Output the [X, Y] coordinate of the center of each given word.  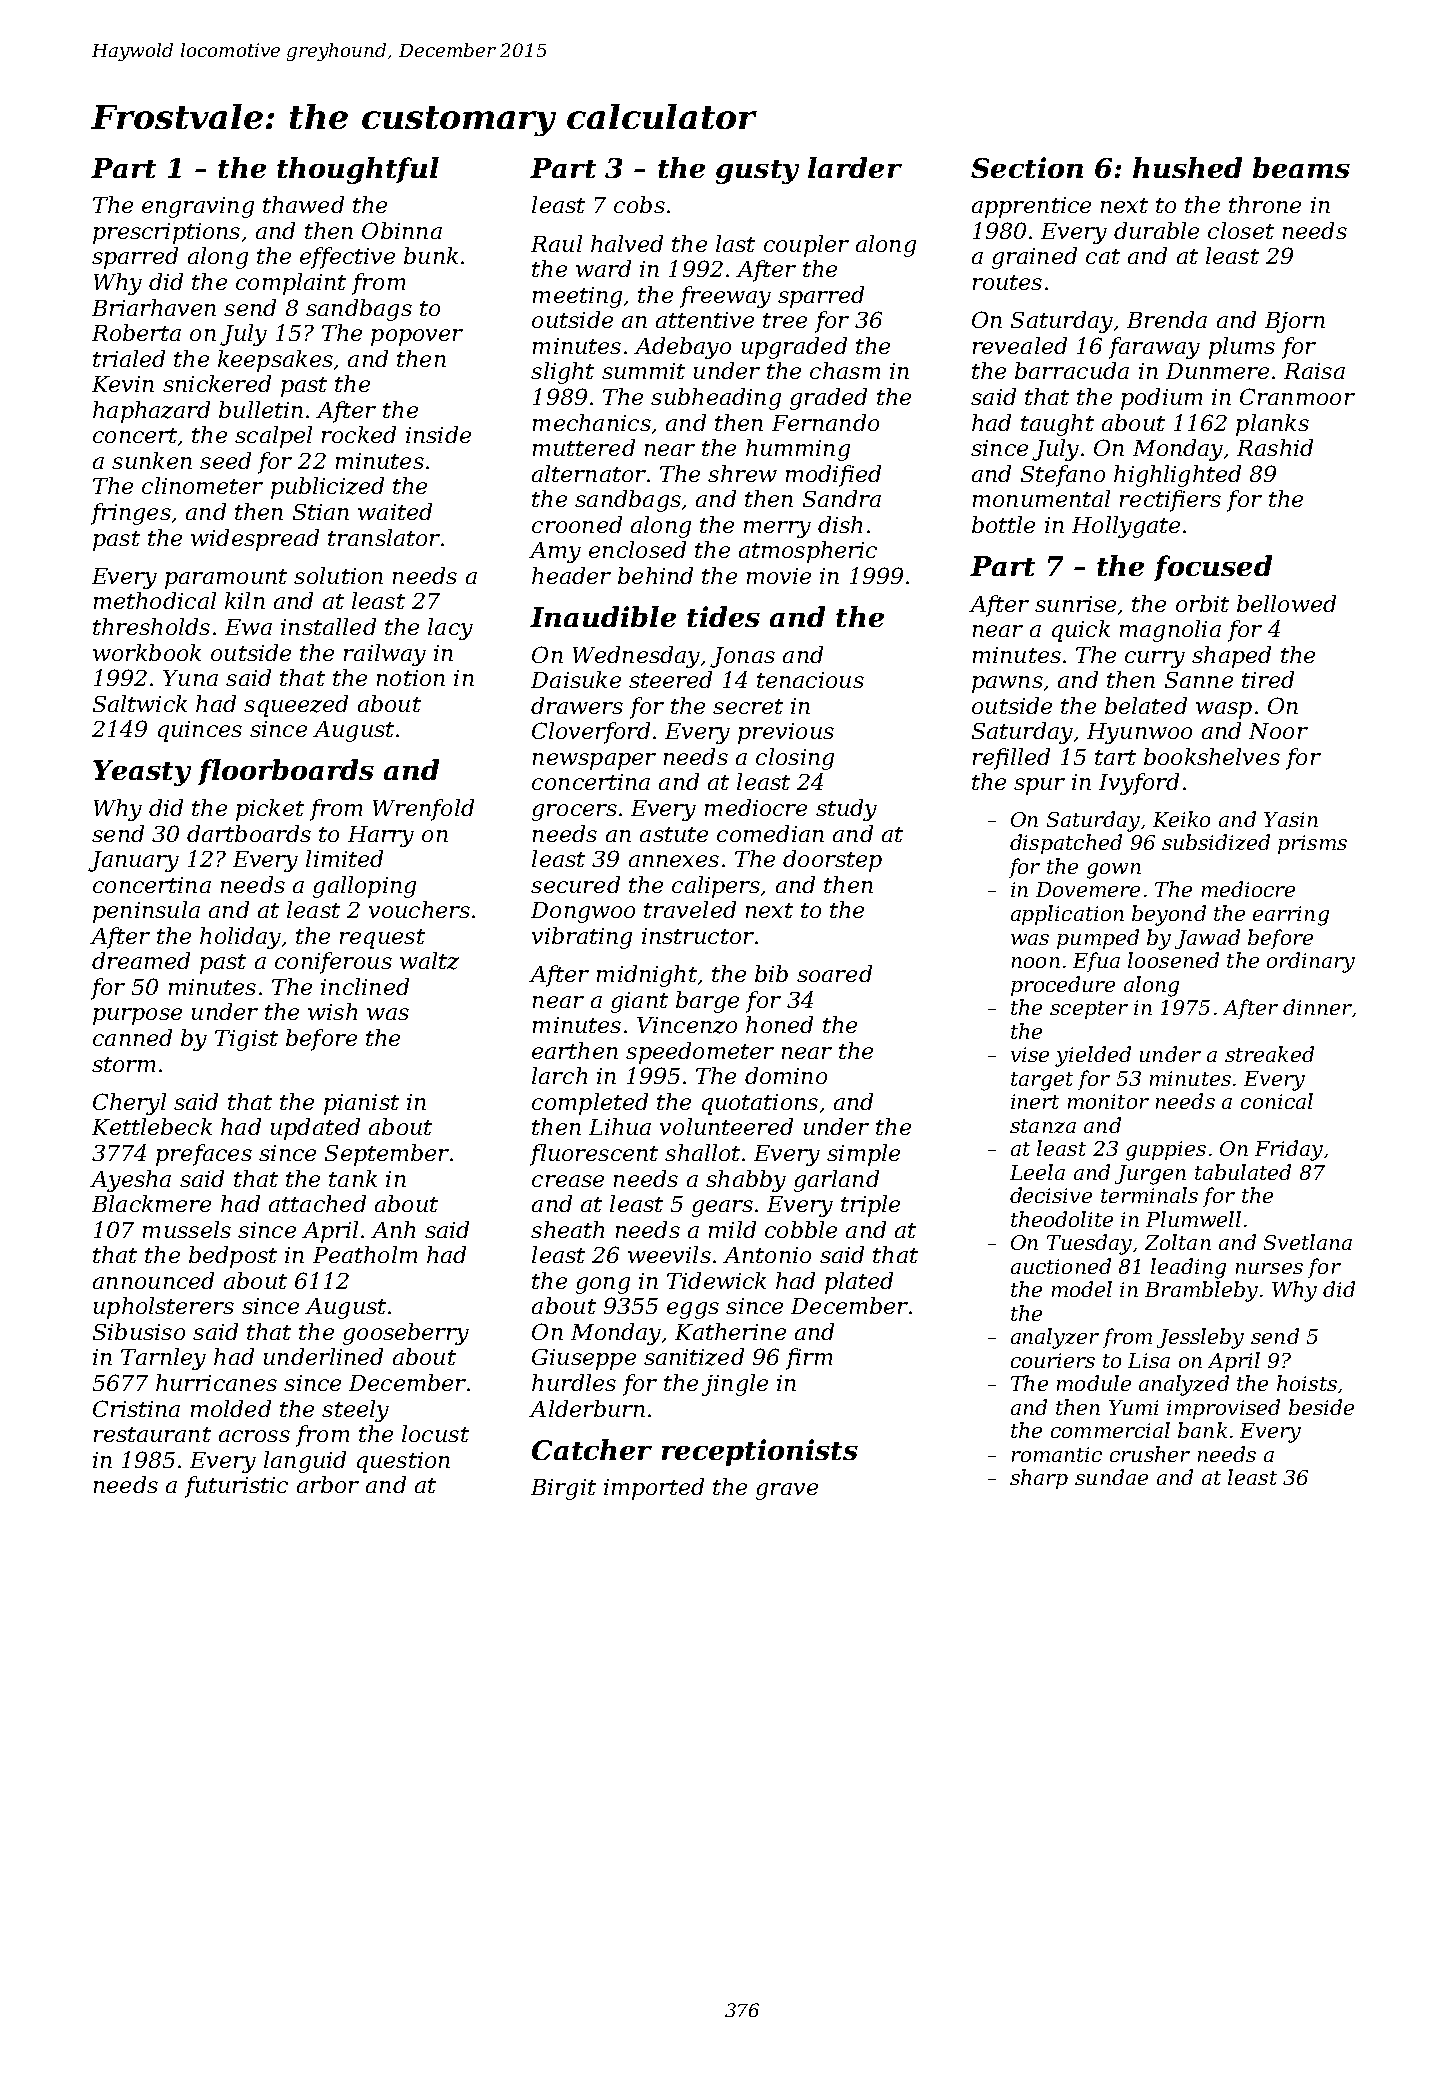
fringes [131, 514]
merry [777, 529]
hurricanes [216, 1382]
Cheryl [129, 1104]
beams [1301, 167]
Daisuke [576, 679]
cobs [639, 204]
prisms [1312, 844]
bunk [431, 255]
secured [575, 884]
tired [1268, 679]
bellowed [1286, 603]
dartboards [249, 833]
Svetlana [1308, 1242]
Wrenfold [423, 810]
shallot [702, 1152]
